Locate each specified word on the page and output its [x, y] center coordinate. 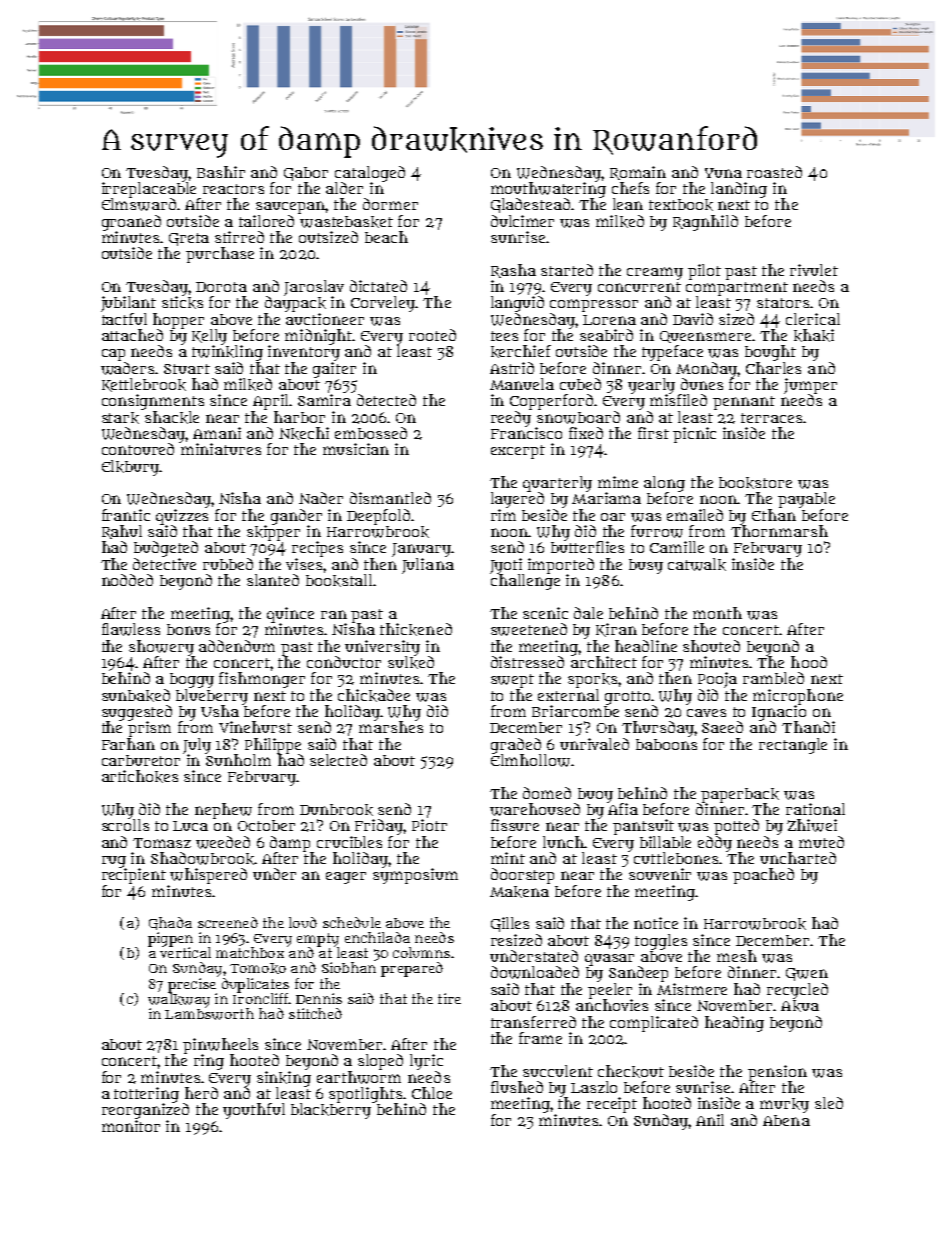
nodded [127, 580]
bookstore [755, 483]
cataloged [370, 174]
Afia [623, 809]
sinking [284, 1079]
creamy [655, 273]
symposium [415, 876]
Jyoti [506, 566]
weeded [223, 842]
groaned [131, 223]
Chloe [432, 1093]
